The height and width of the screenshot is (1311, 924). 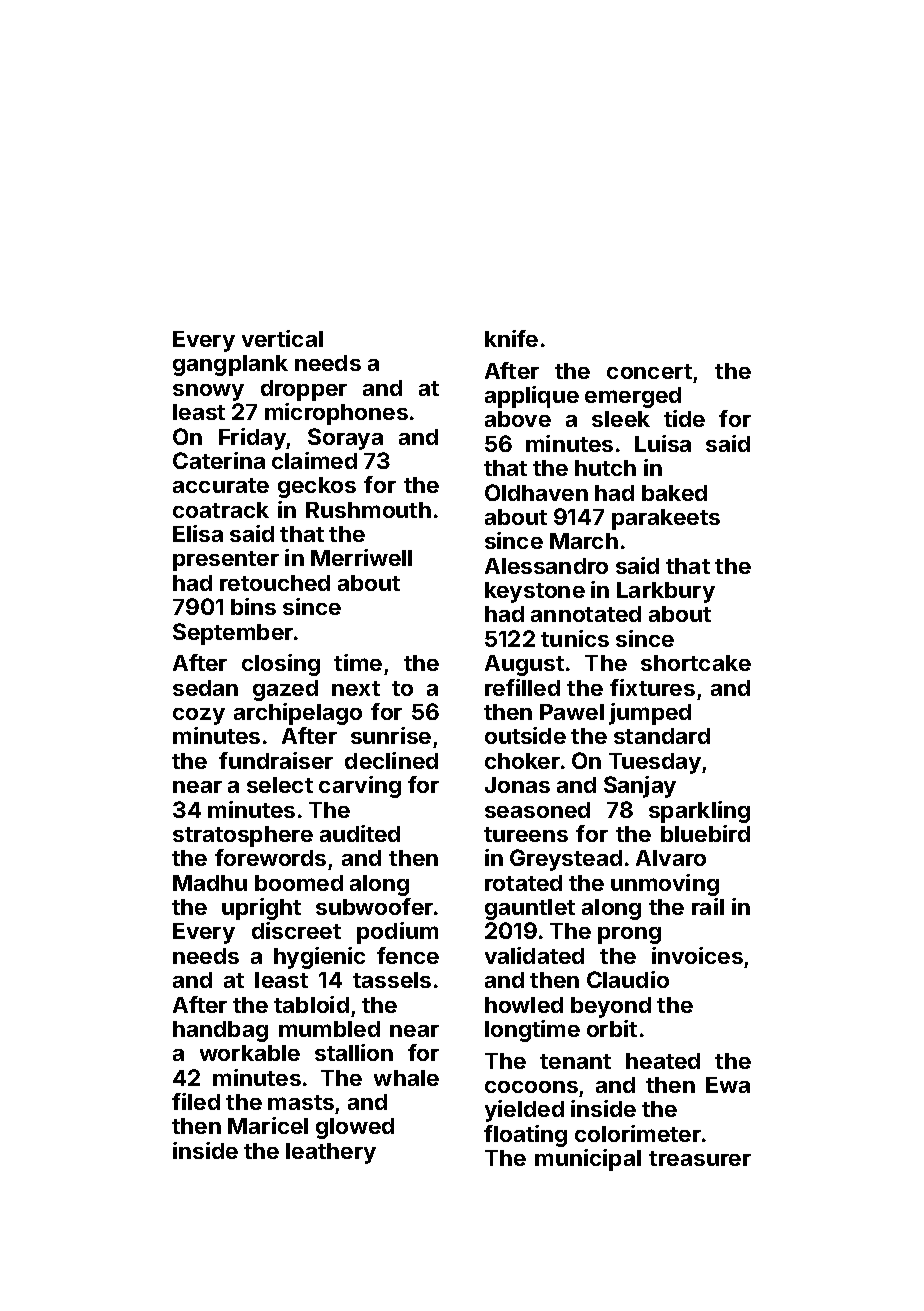 I want to click on unmoving, so click(x=665, y=885).
